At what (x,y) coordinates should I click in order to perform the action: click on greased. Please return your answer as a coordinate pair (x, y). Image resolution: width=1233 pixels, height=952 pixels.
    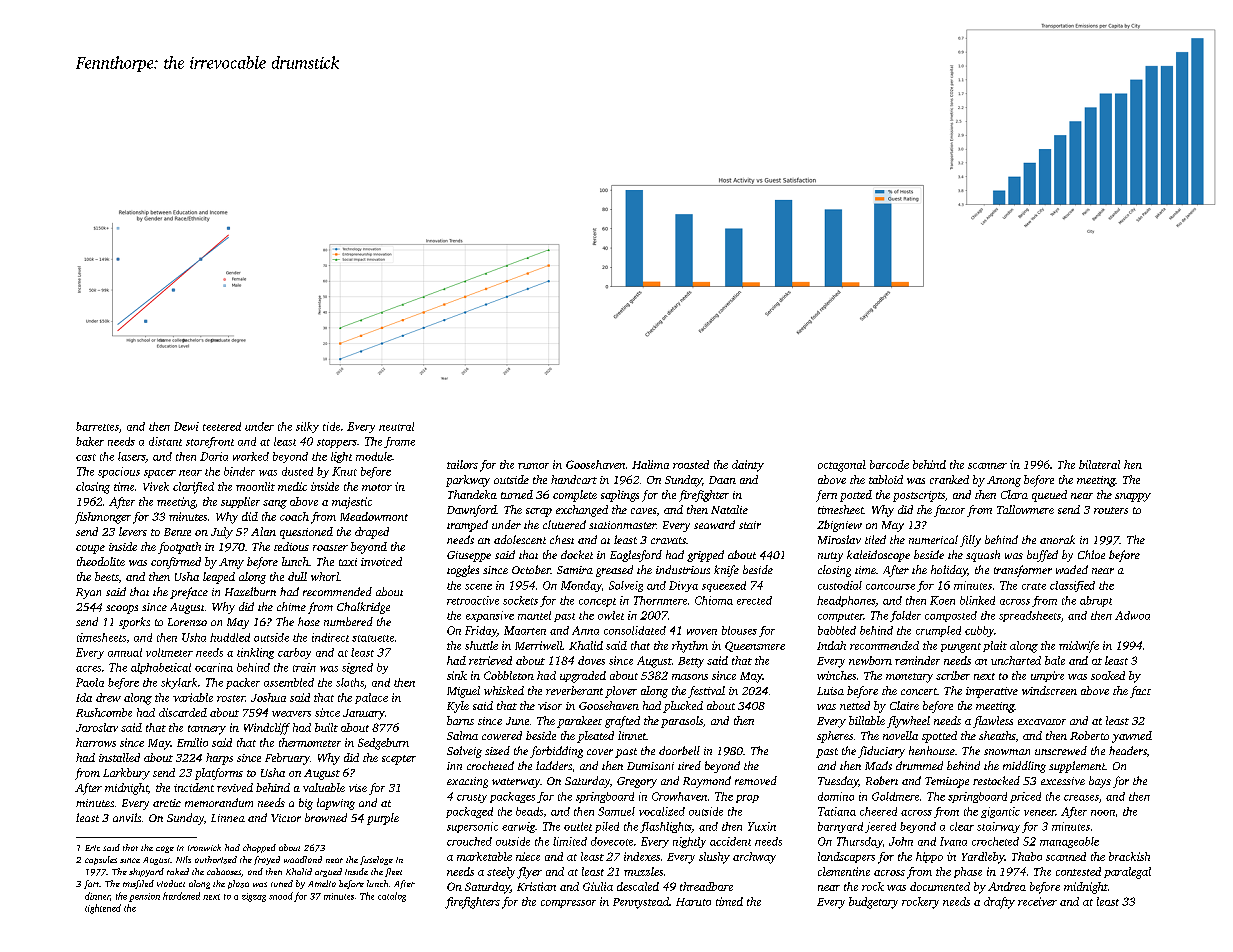
    Looking at the image, I should click on (614, 571).
